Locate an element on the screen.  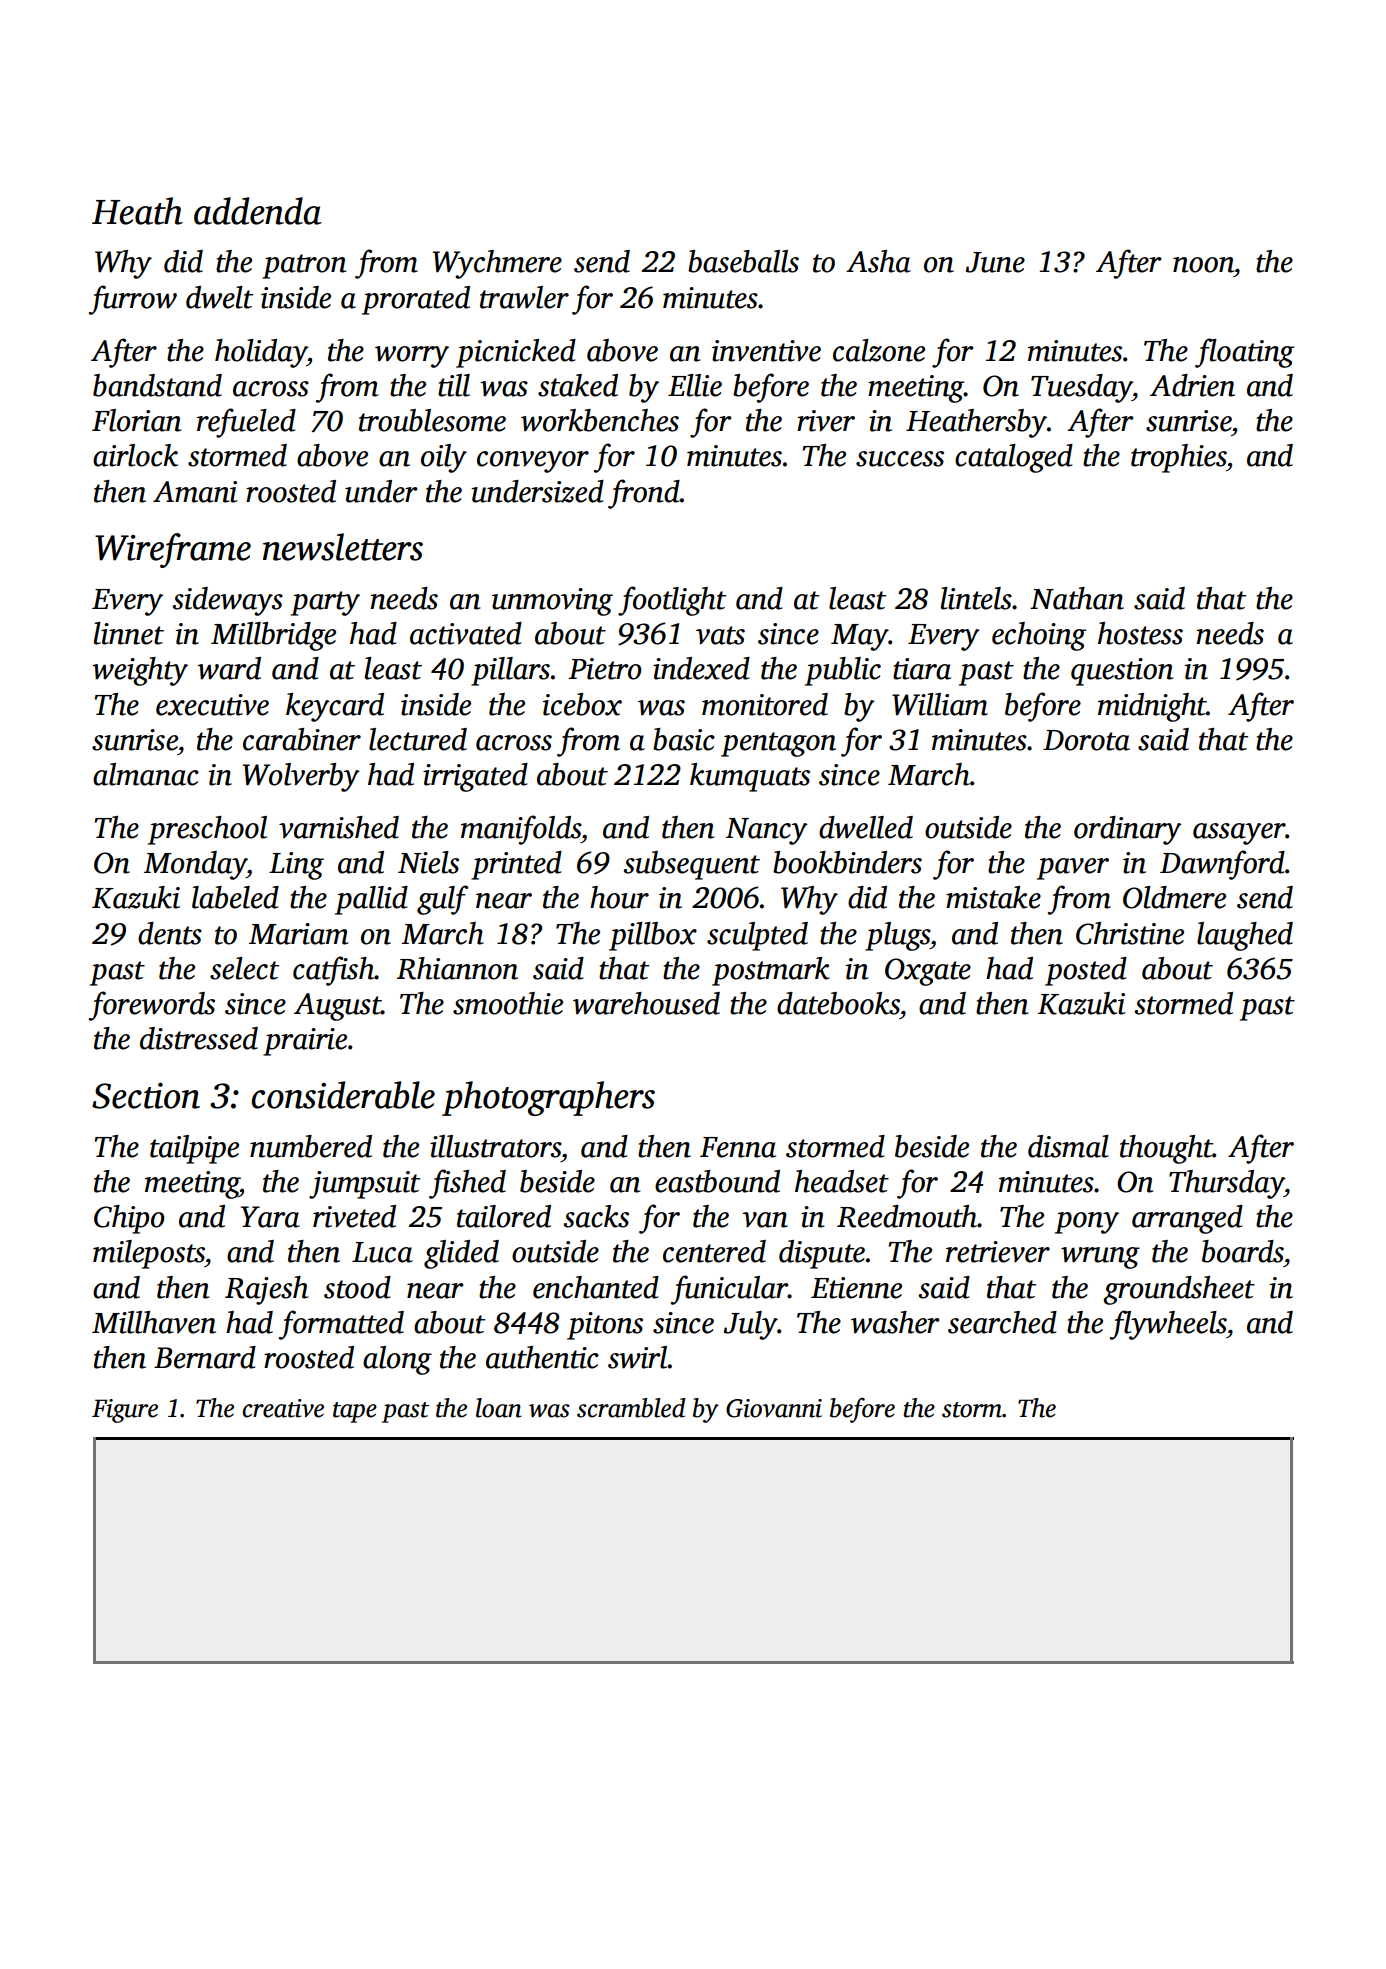
Tuesday is located at coordinates (1081, 388).
